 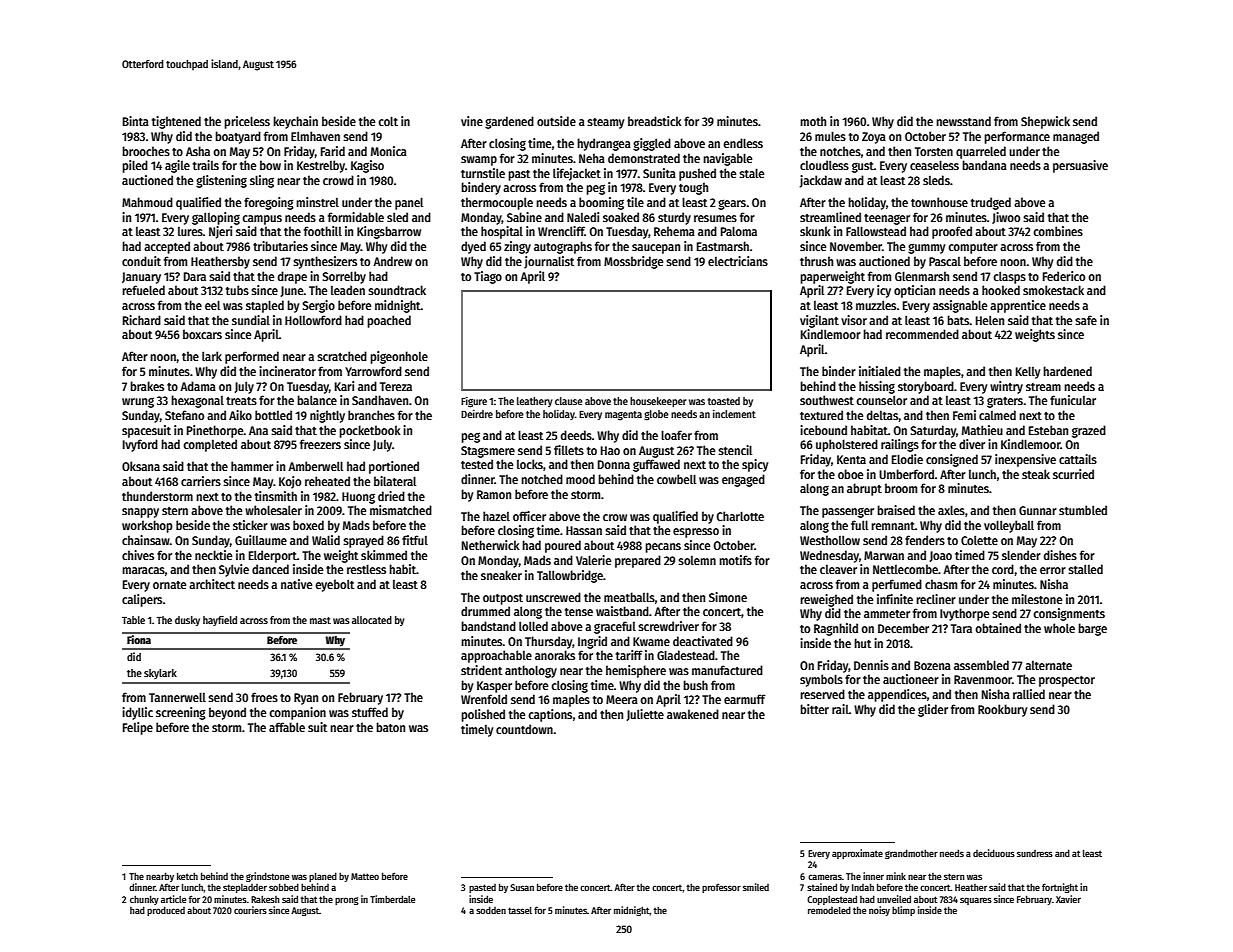 I want to click on abrupt, so click(x=864, y=489).
